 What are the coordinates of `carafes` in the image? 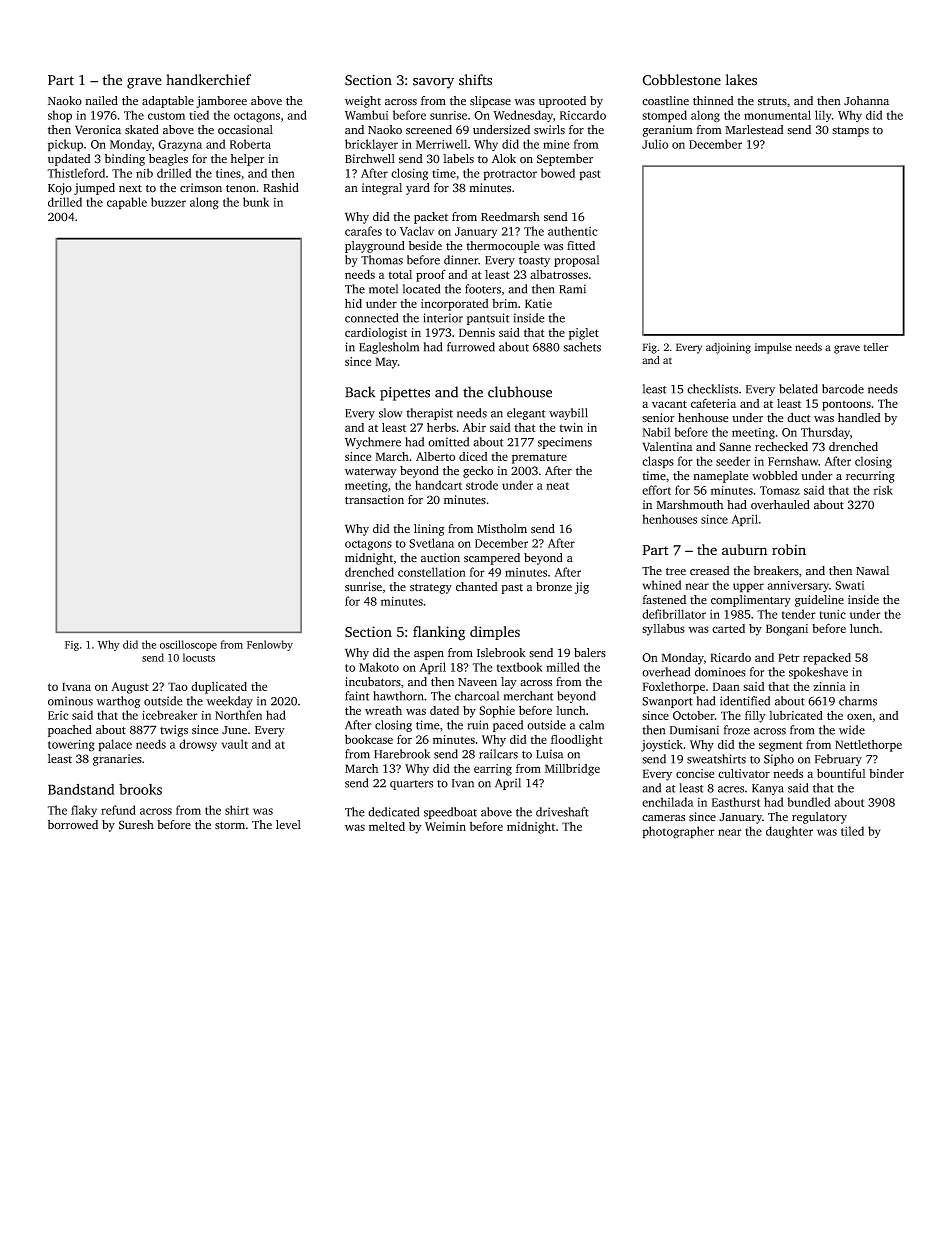 It's located at (363, 231).
